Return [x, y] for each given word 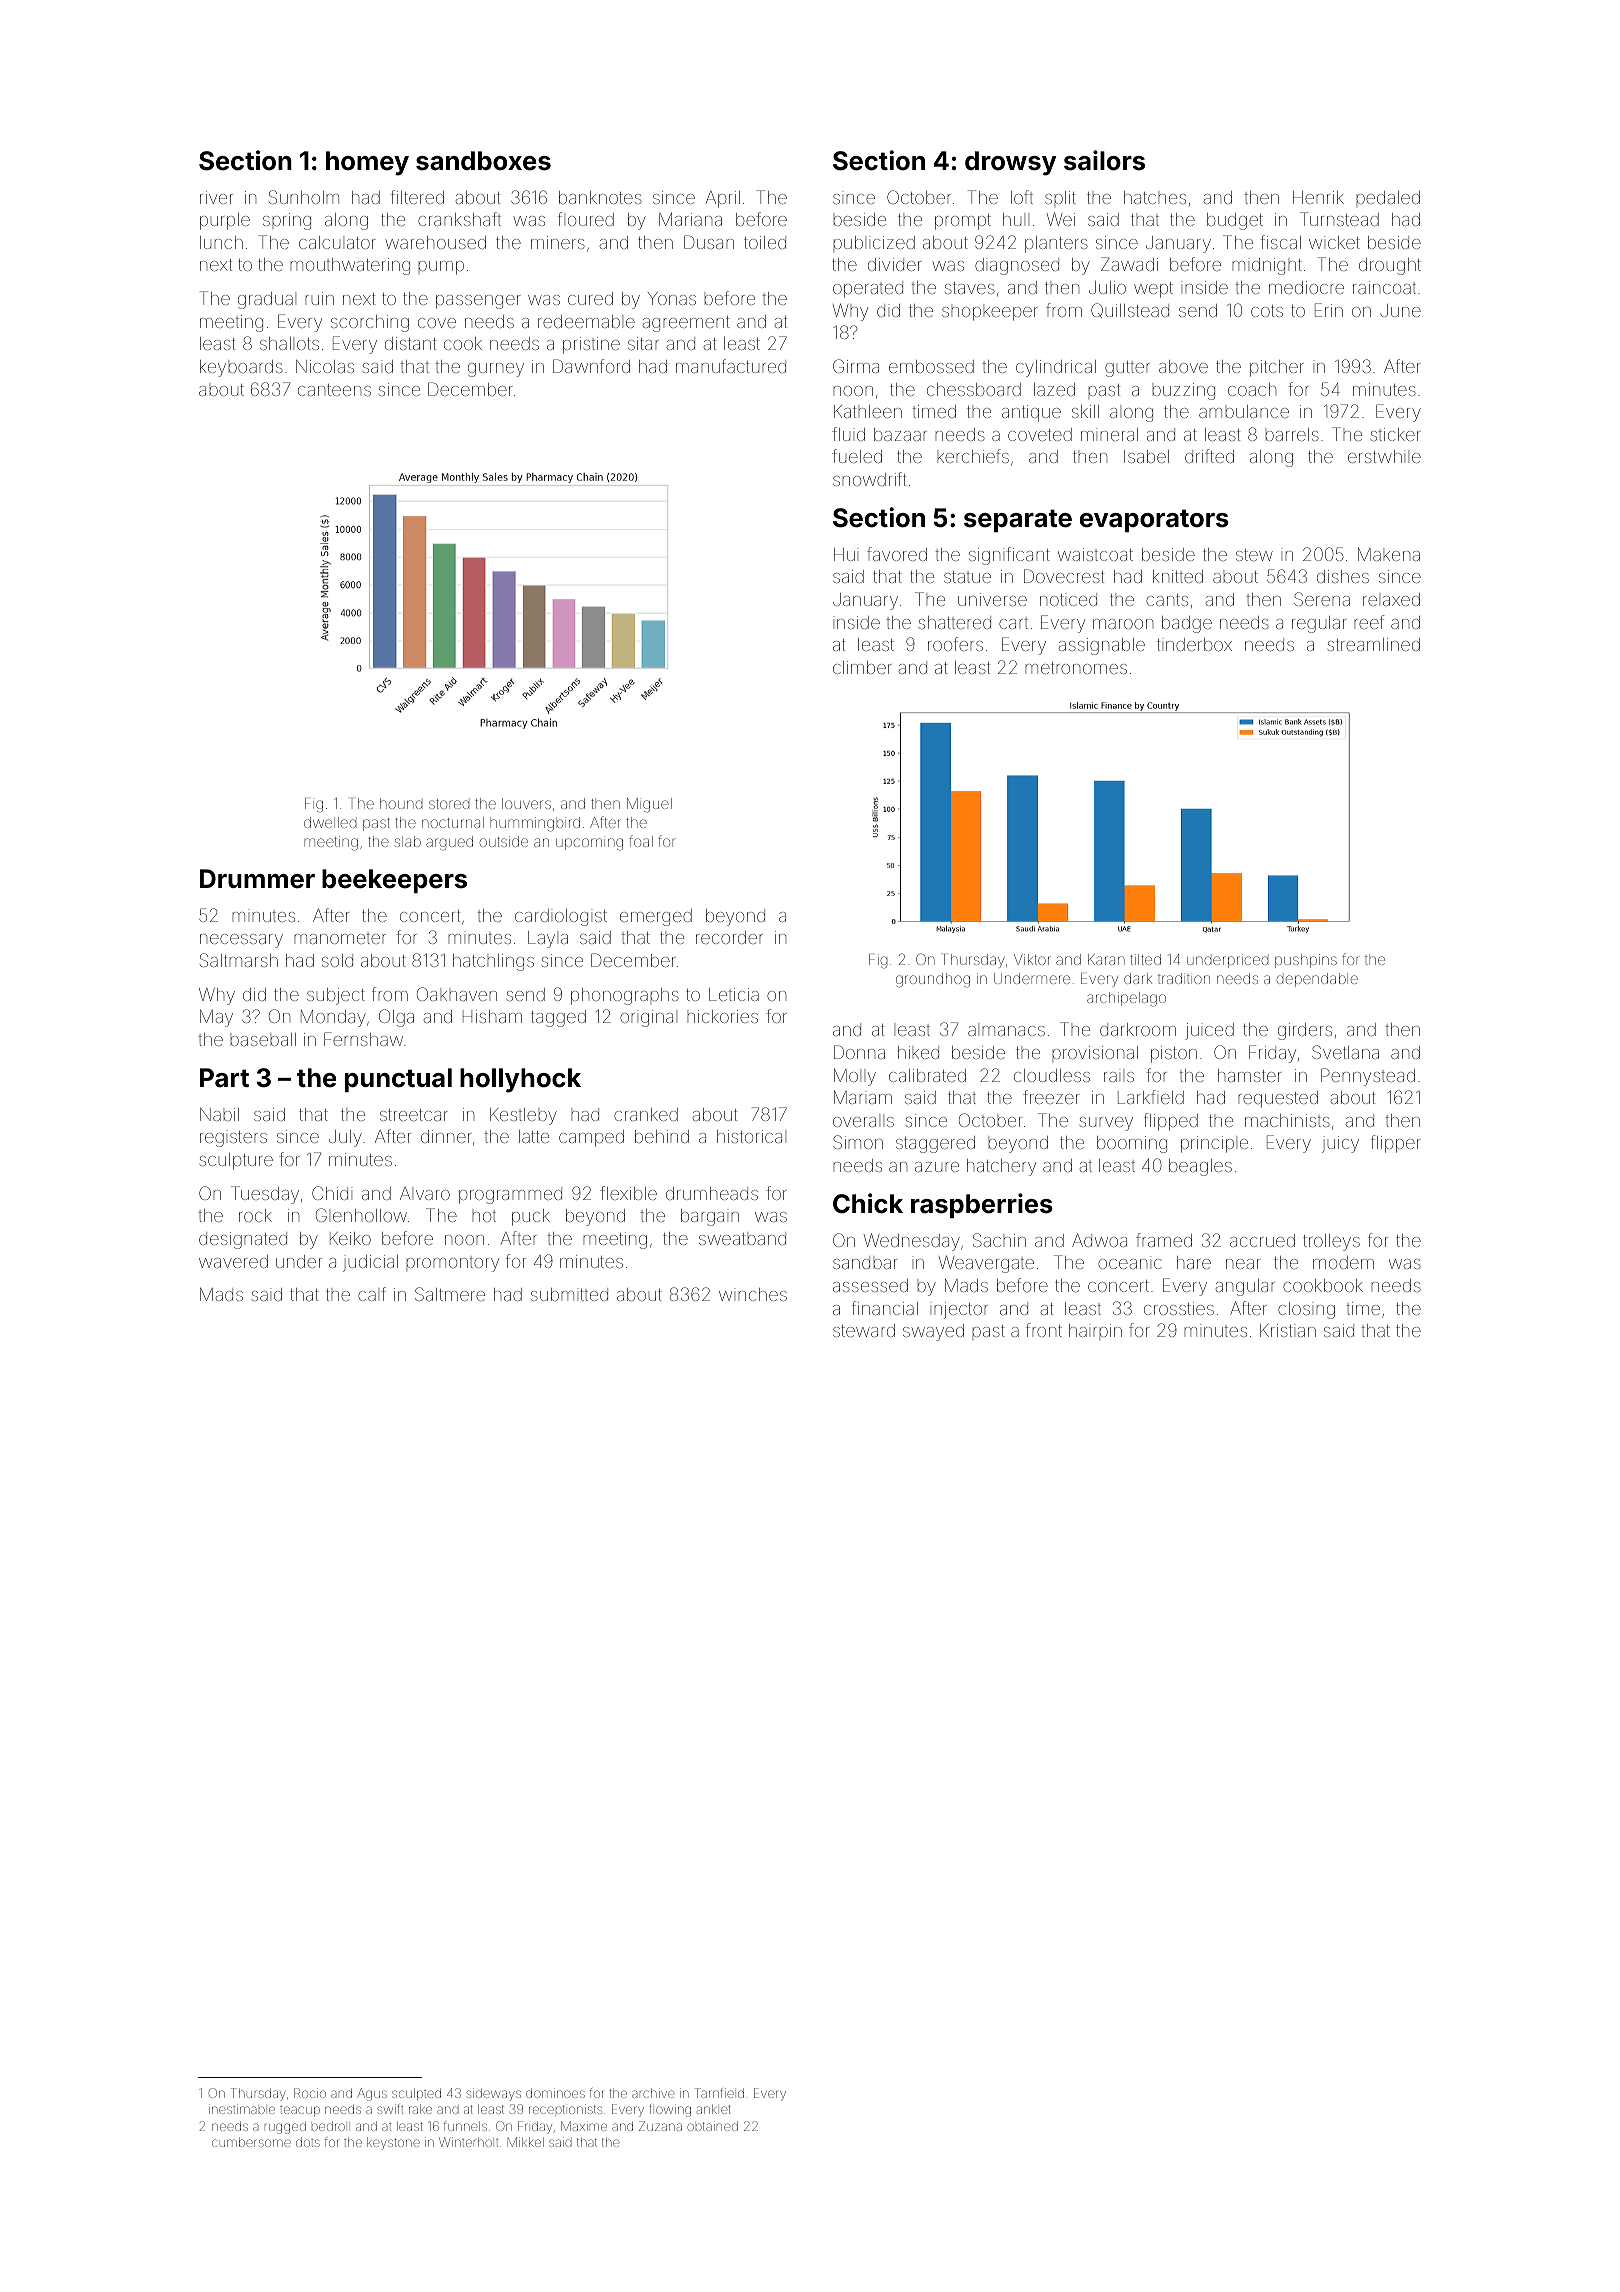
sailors [1104, 160]
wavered [233, 1261]
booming [1132, 1144]
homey [367, 163]
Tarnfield [719, 2093]
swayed [933, 1332]
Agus [372, 2094]
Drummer [257, 879]
